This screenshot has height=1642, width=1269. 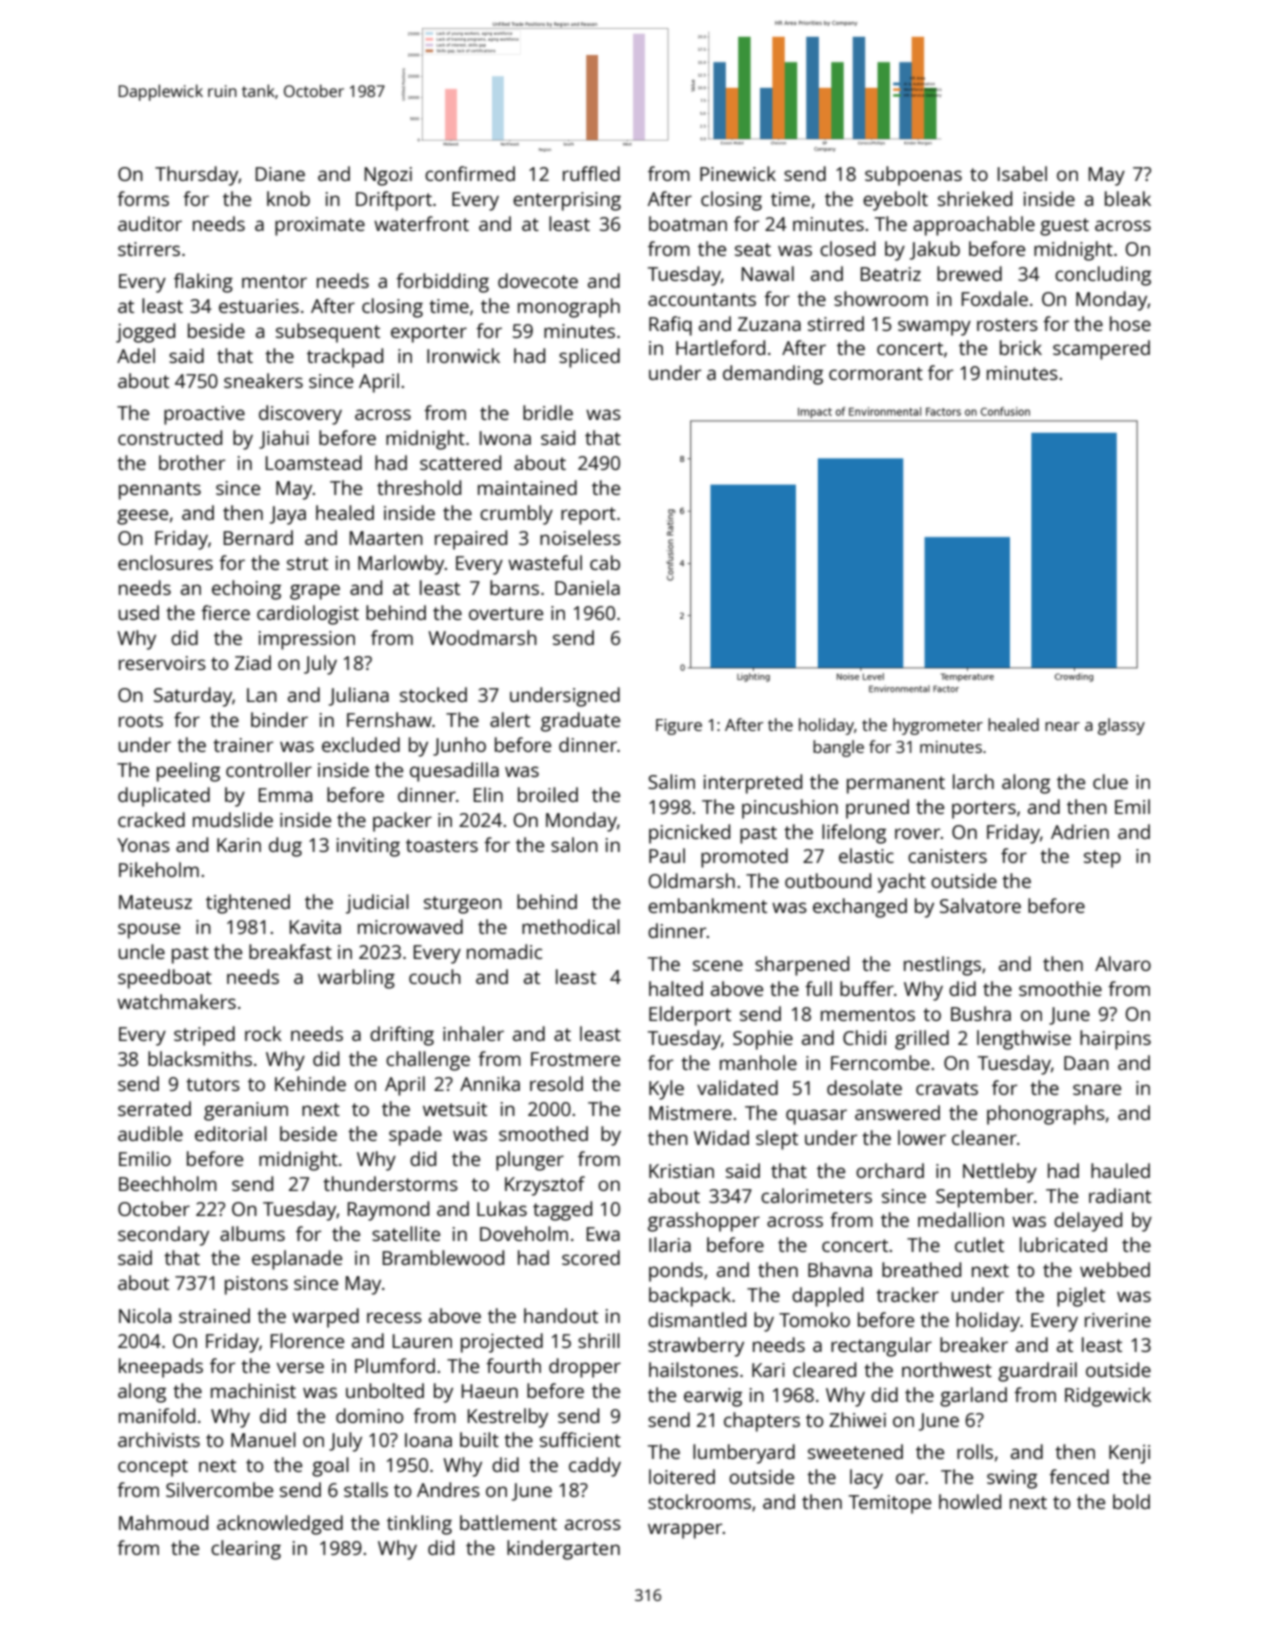 I want to click on Diane, so click(x=280, y=174).
